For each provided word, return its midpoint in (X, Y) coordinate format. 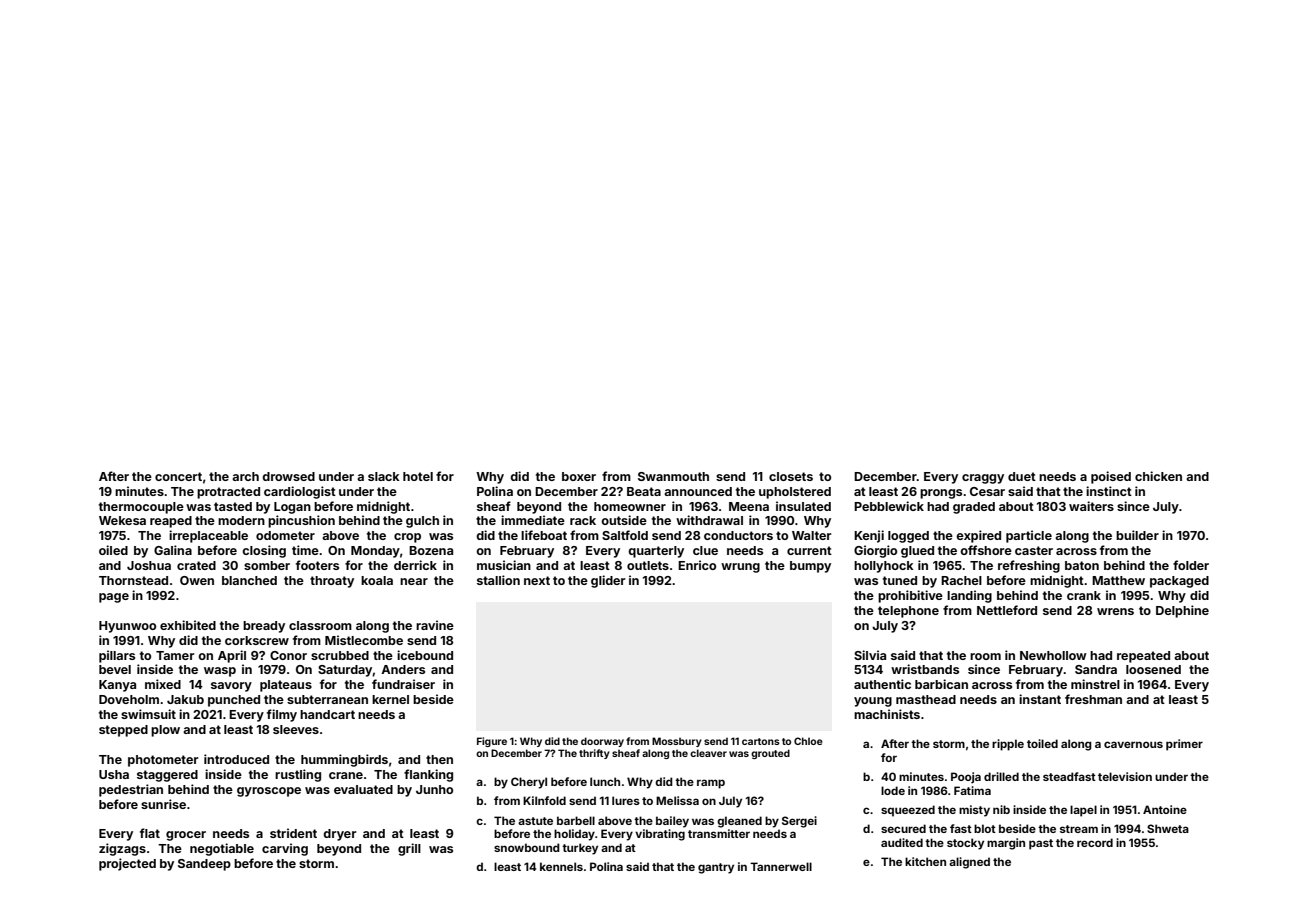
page (114, 598)
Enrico (697, 565)
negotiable (222, 849)
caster (1034, 550)
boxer (579, 476)
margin (1006, 844)
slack (384, 476)
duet (1022, 476)
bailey (672, 822)
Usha (114, 774)
